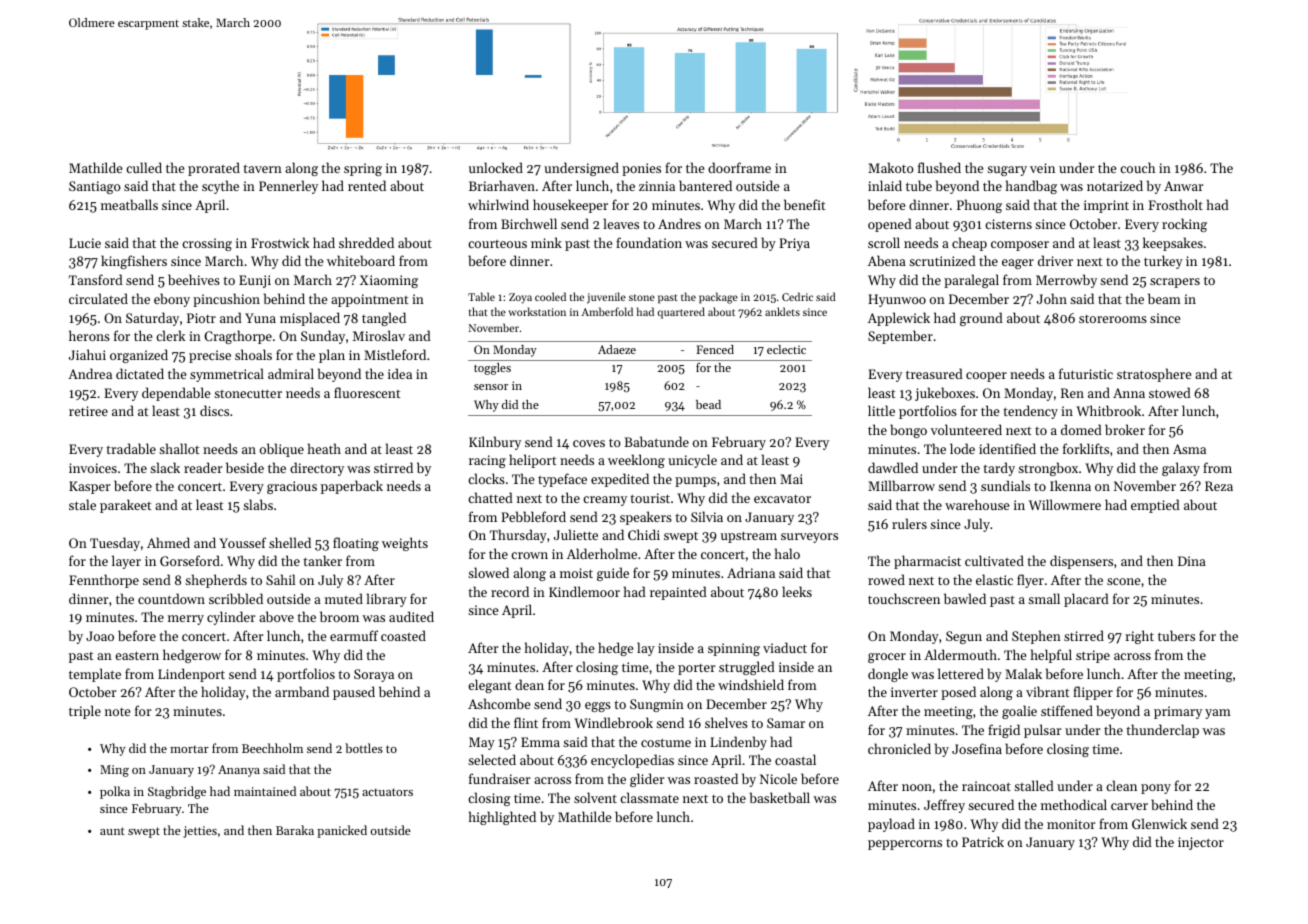 The width and height of the screenshot is (1308, 924). I want to click on Kindlemoor, so click(584, 591).
